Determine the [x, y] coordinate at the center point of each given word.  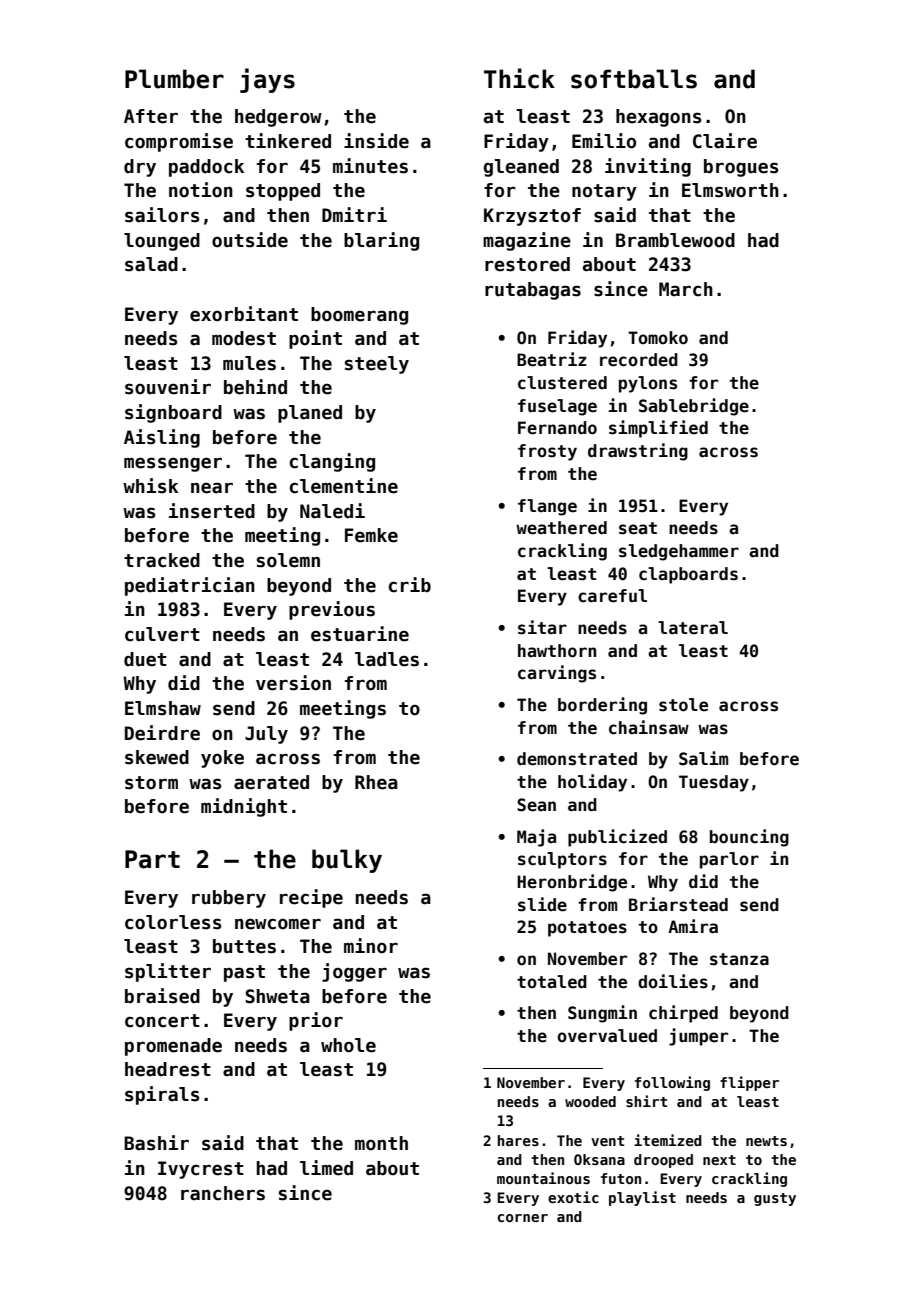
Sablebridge [694, 407]
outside [250, 240]
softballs [634, 79]
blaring [381, 241]
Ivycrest [201, 1170]
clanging [332, 462]
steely [377, 365]
